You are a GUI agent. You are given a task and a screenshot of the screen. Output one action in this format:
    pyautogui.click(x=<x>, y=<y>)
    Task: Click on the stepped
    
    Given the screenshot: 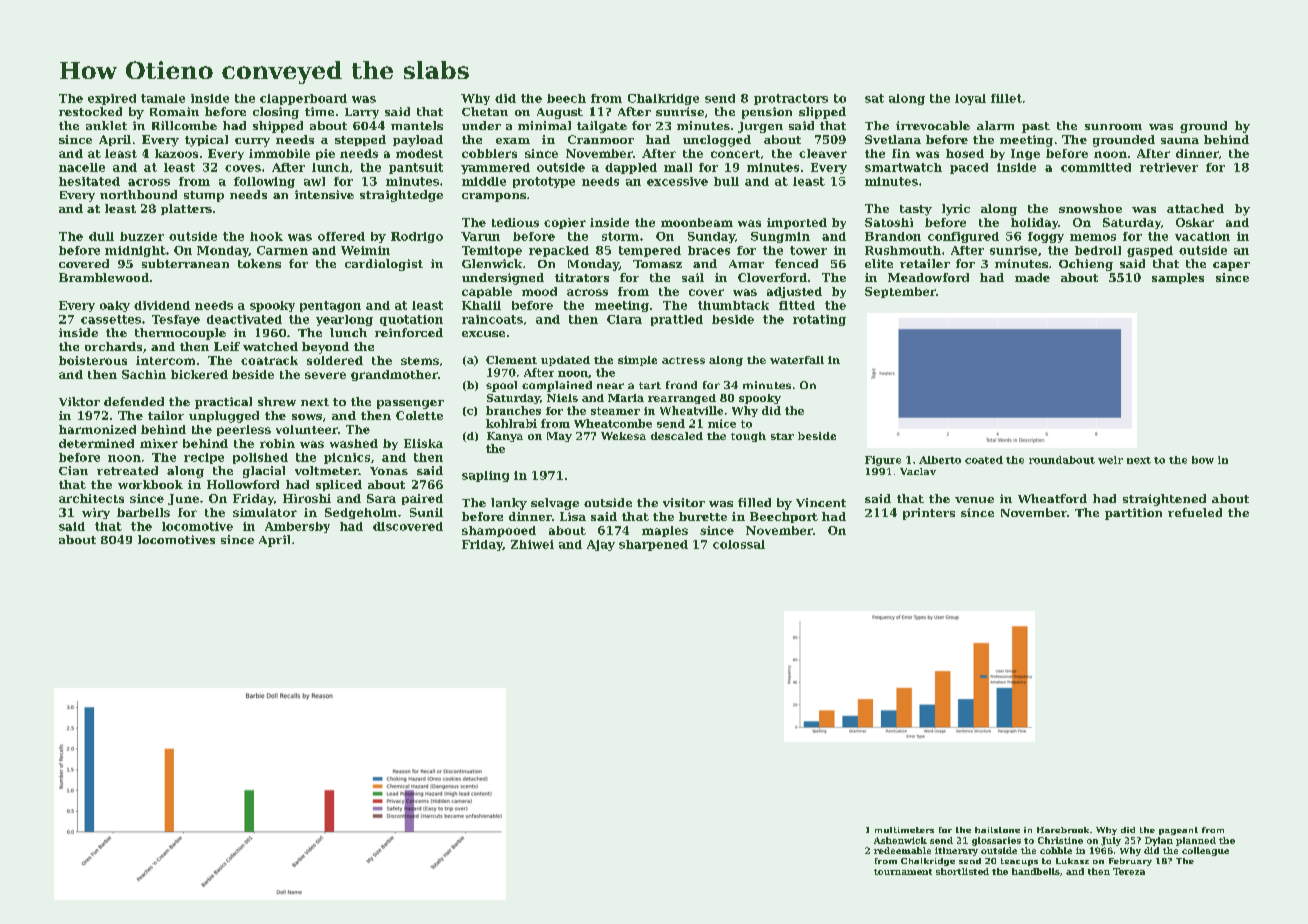 What is the action you would take?
    pyautogui.click(x=360, y=140)
